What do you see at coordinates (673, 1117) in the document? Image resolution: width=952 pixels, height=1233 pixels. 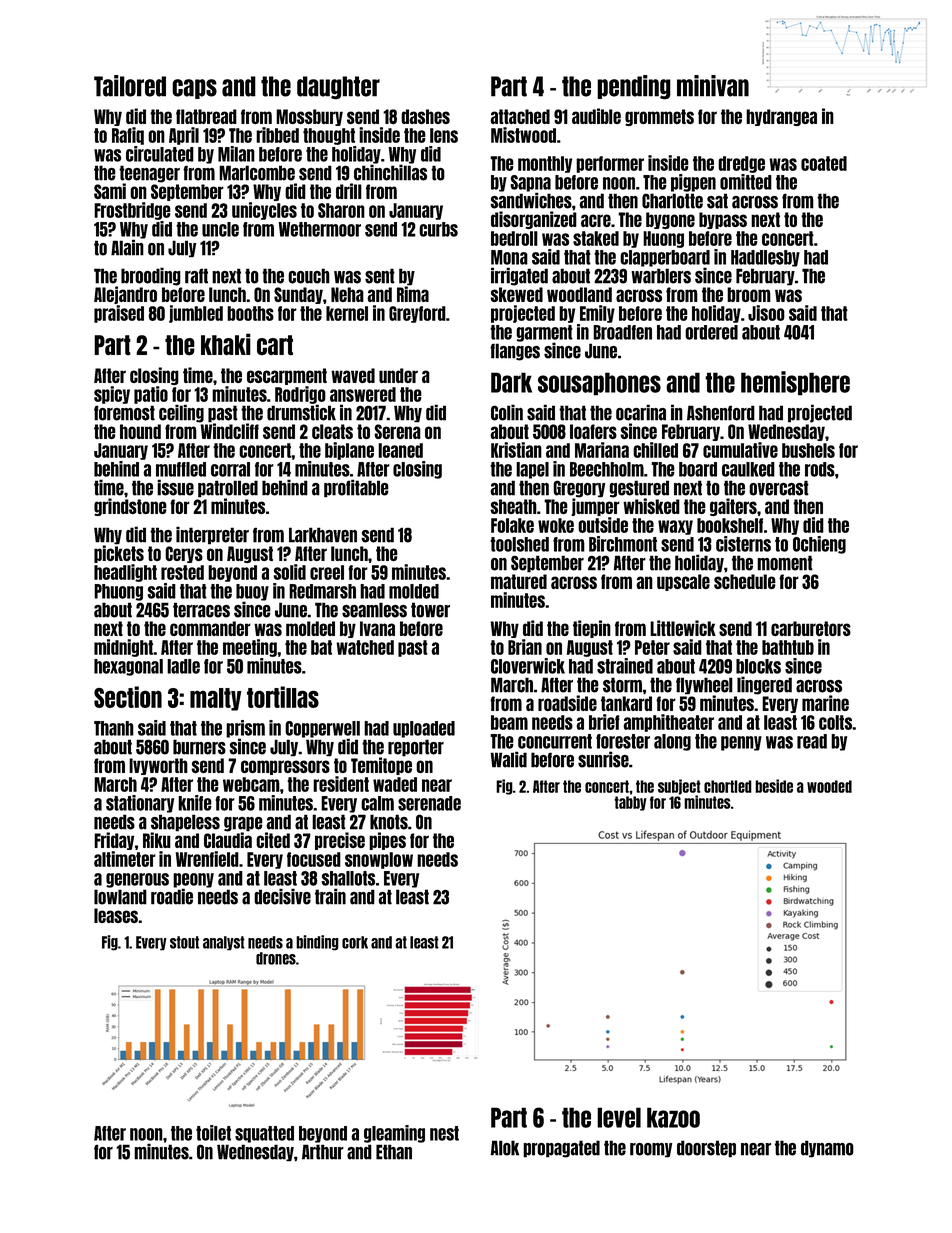 I see `kazoo` at bounding box center [673, 1117].
